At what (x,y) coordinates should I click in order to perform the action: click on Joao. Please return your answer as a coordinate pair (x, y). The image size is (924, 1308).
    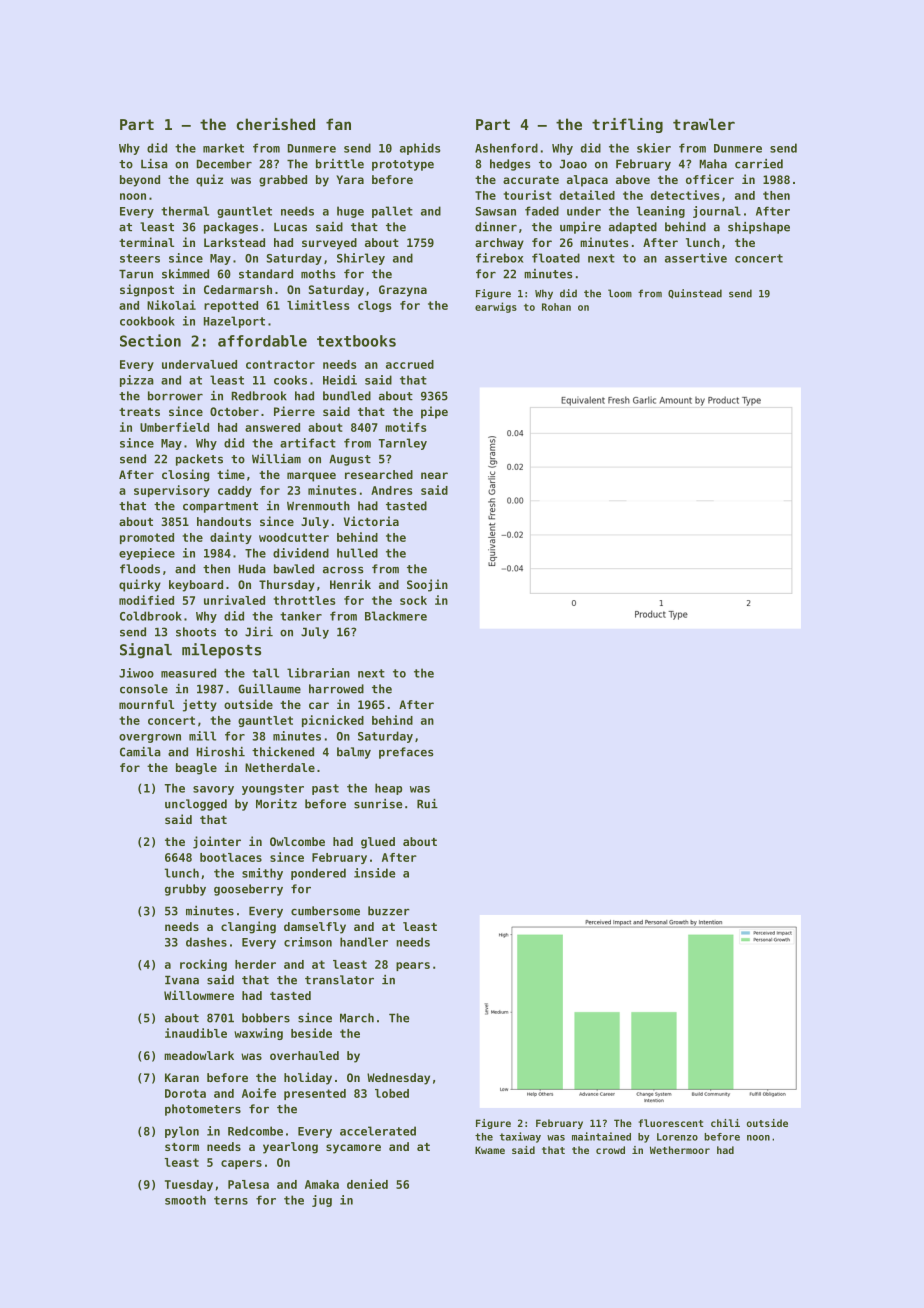
    Looking at the image, I should click on (573, 164).
